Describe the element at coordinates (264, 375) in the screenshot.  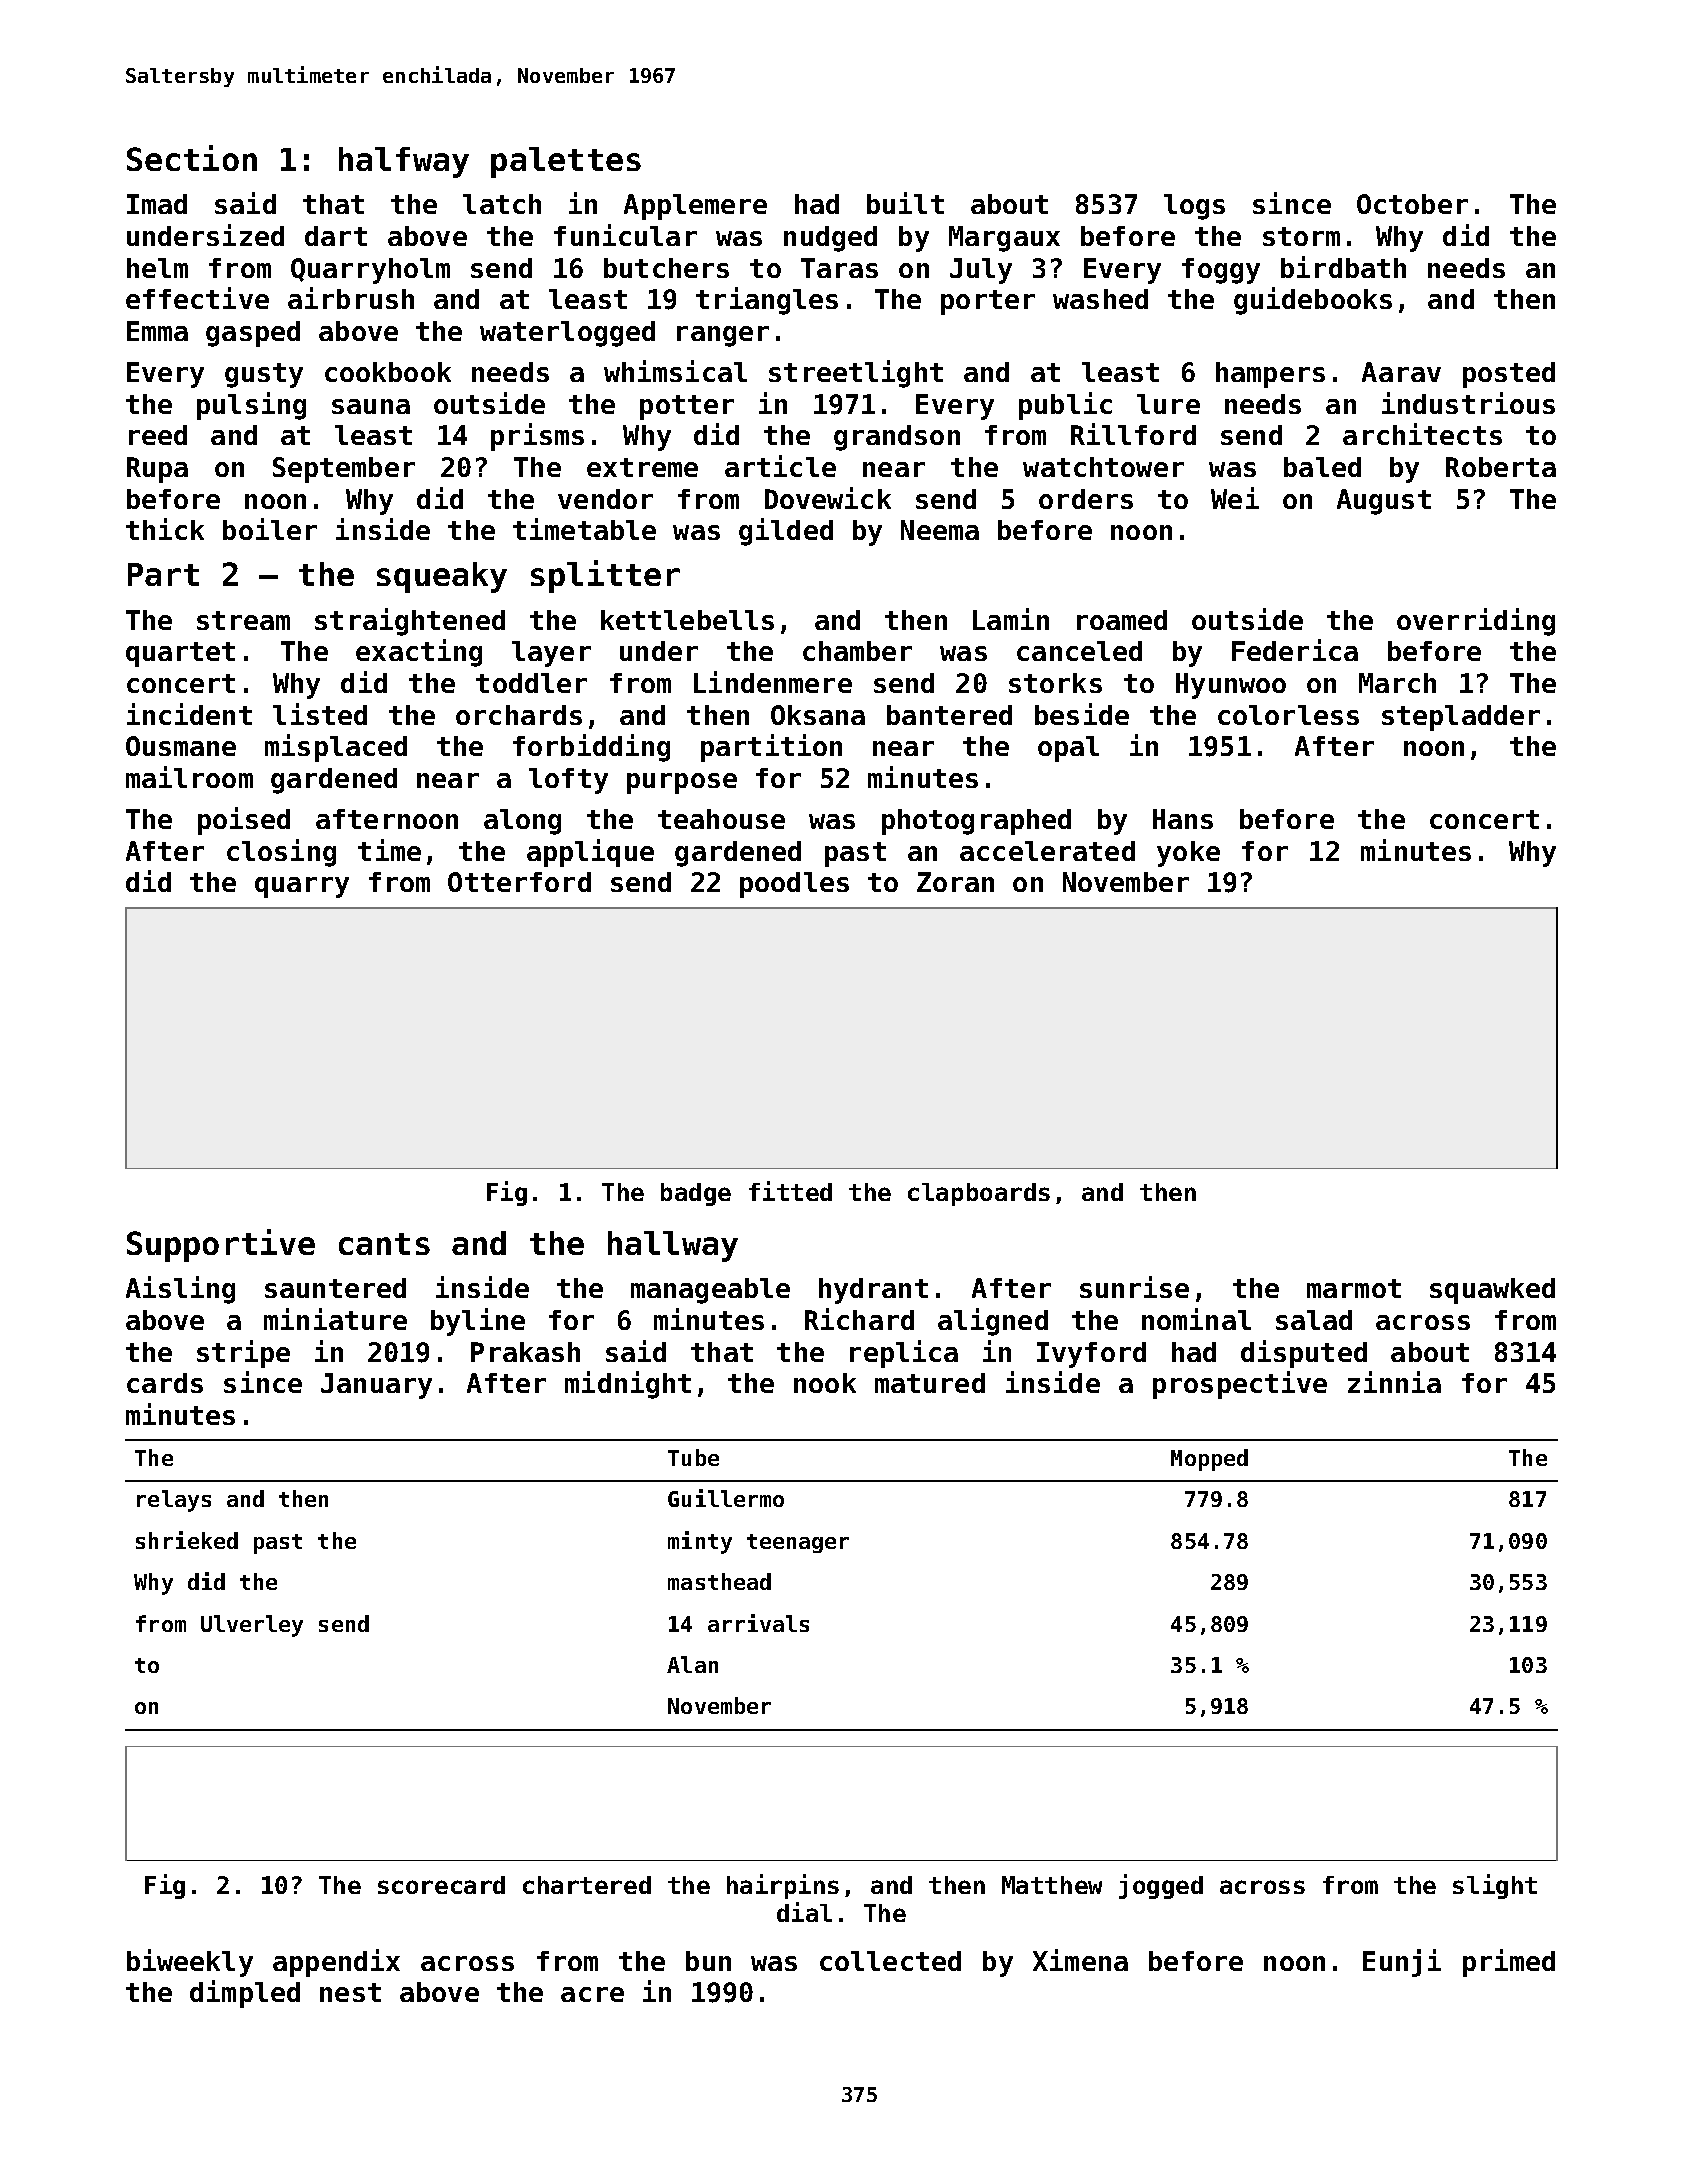
I see `gusty` at that location.
